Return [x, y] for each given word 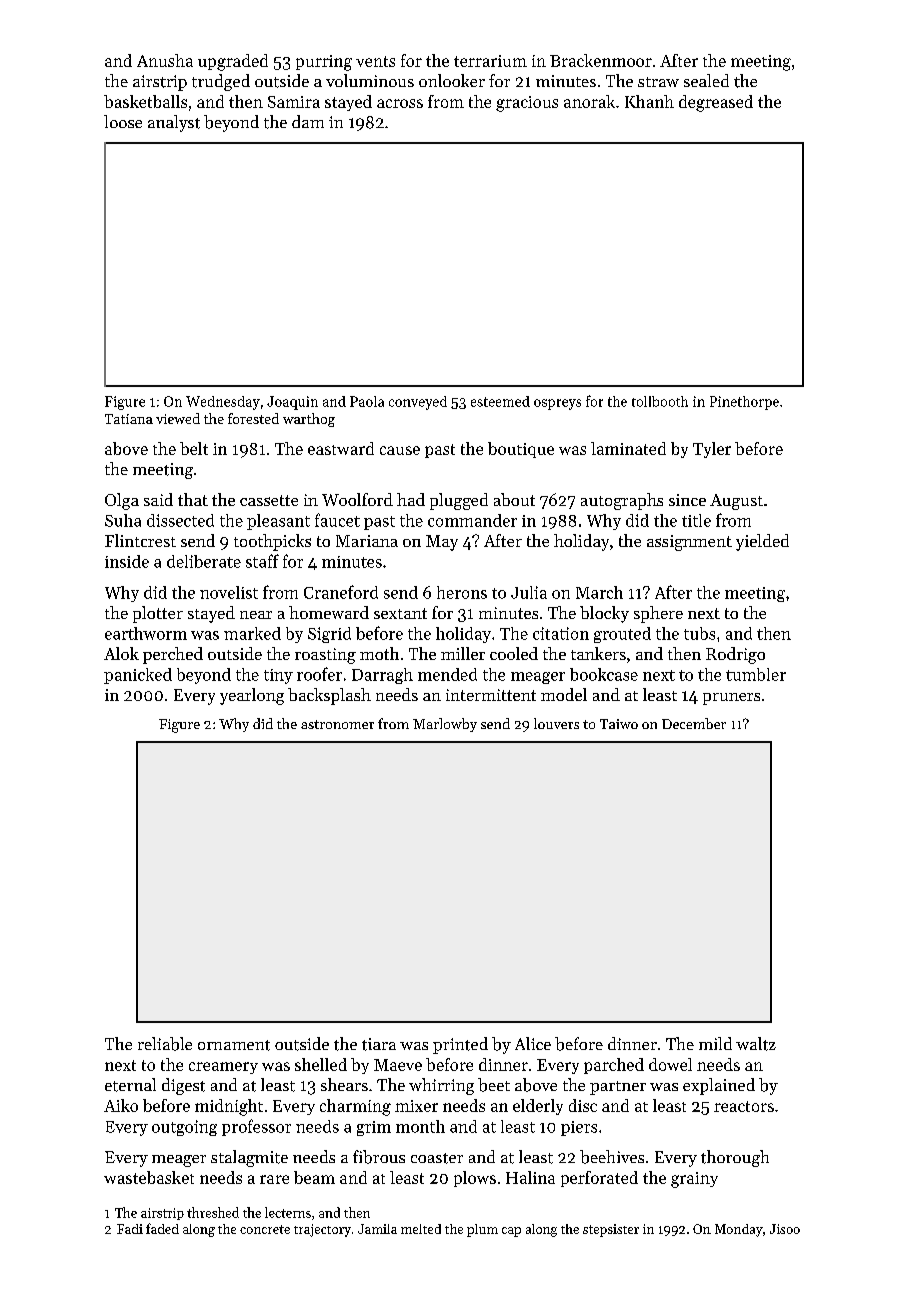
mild [715, 1043]
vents [375, 61]
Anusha [165, 60]
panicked [138, 676]
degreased [716, 103]
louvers [556, 723]
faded [162, 1228]
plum [482, 1230]
